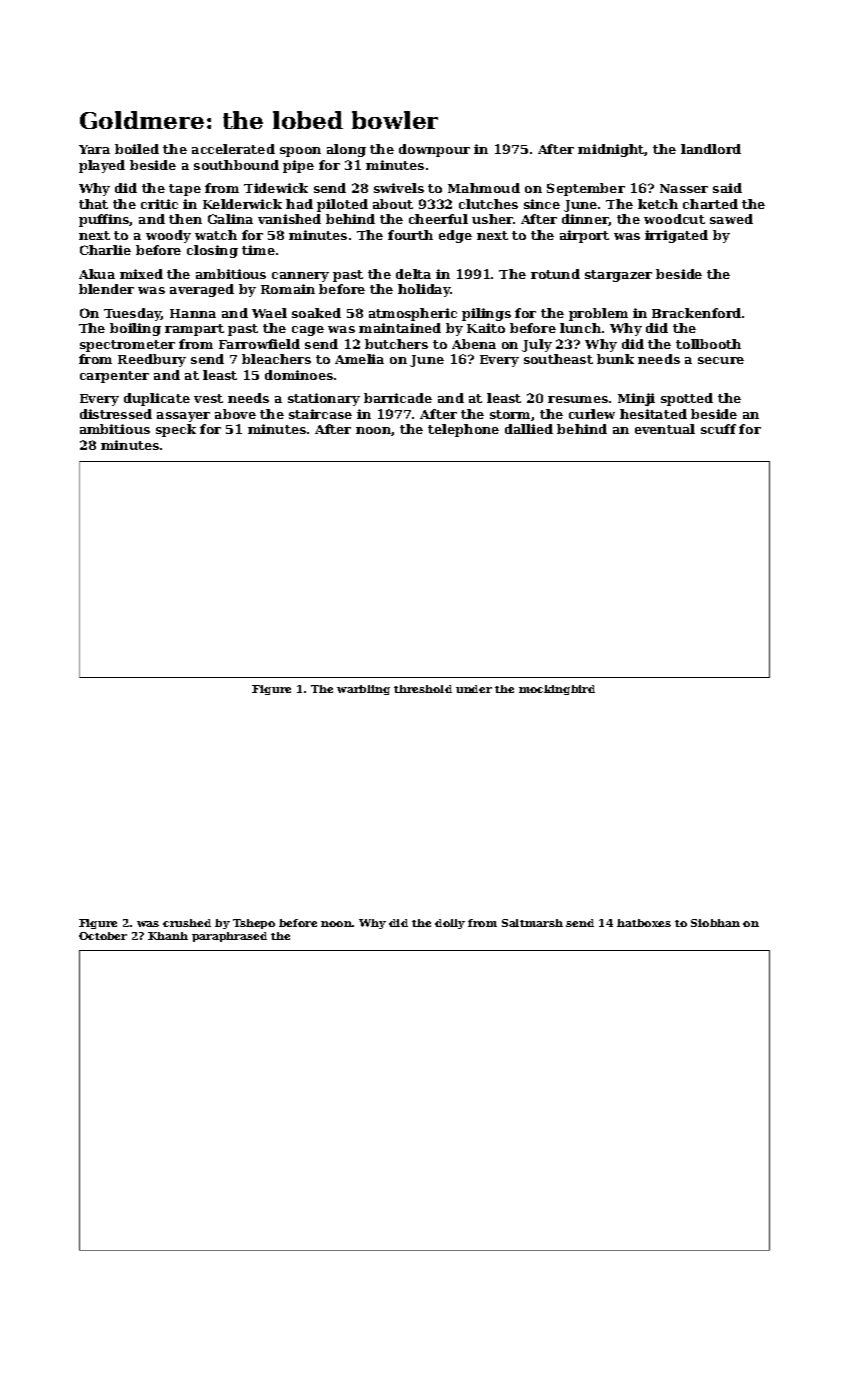  I want to click on ketch, so click(658, 204).
